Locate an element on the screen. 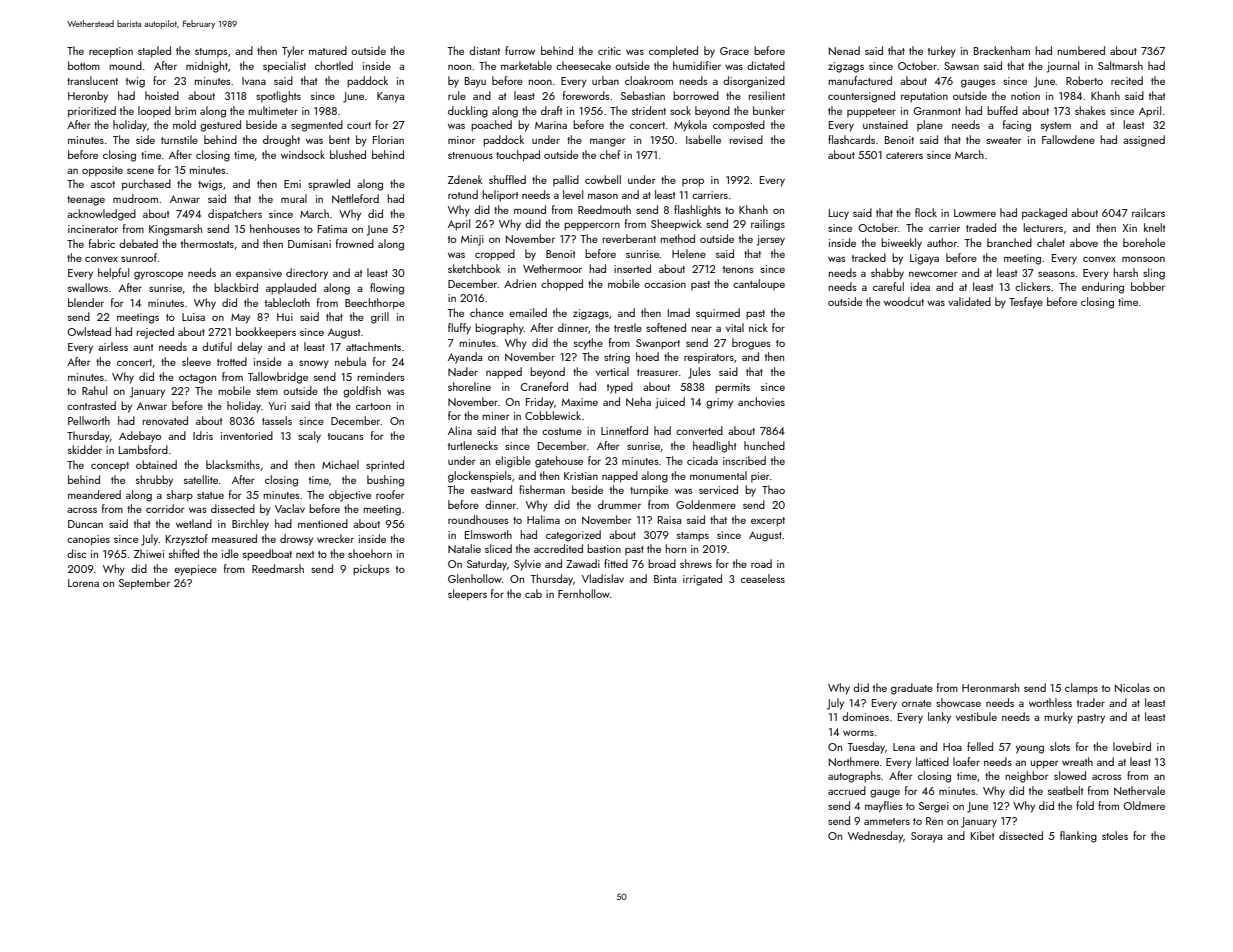  accrued is located at coordinates (847, 790).
